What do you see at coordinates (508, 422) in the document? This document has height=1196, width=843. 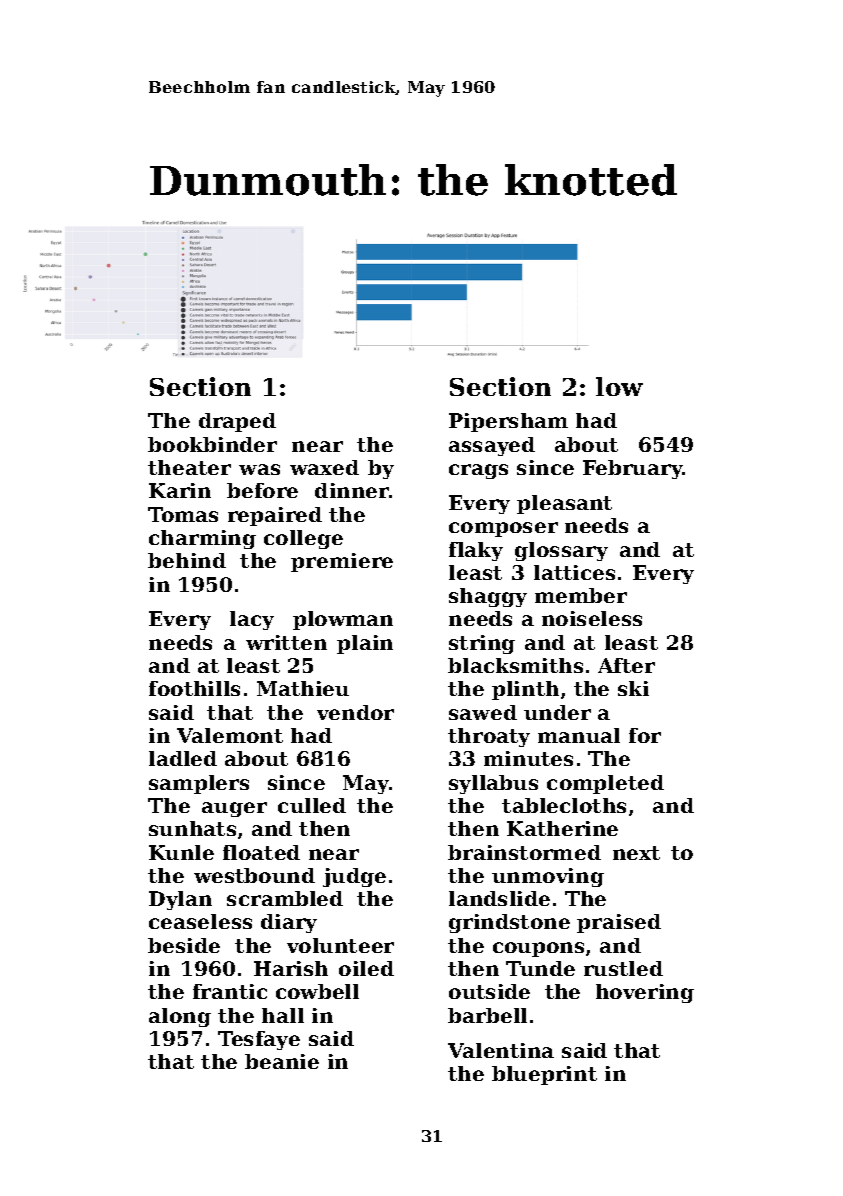 I see `Pipersham` at bounding box center [508, 422].
